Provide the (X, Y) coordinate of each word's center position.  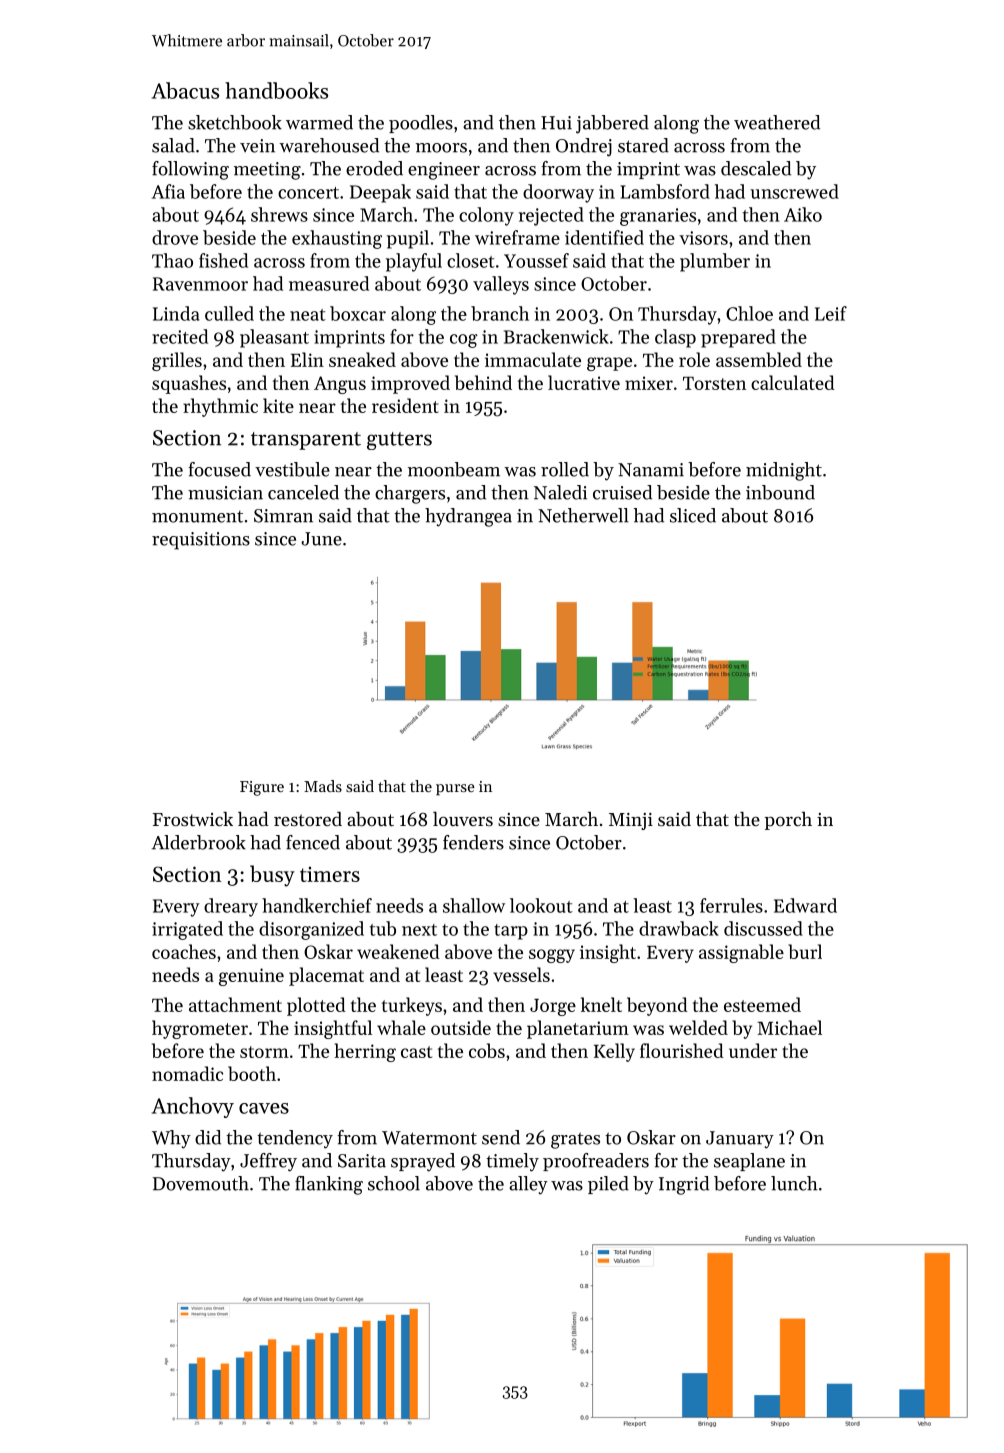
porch (788, 821)
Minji (631, 821)
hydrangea (468, 517)
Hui (556, 123)
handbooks (276, 90)
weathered (777, 122)
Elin (307, 359)
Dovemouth (201, 1183)
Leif (831, 313)
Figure (262, 788)
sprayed (423, 1162)
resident (405, 405)
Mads (323, 786)
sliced (693, 515)
